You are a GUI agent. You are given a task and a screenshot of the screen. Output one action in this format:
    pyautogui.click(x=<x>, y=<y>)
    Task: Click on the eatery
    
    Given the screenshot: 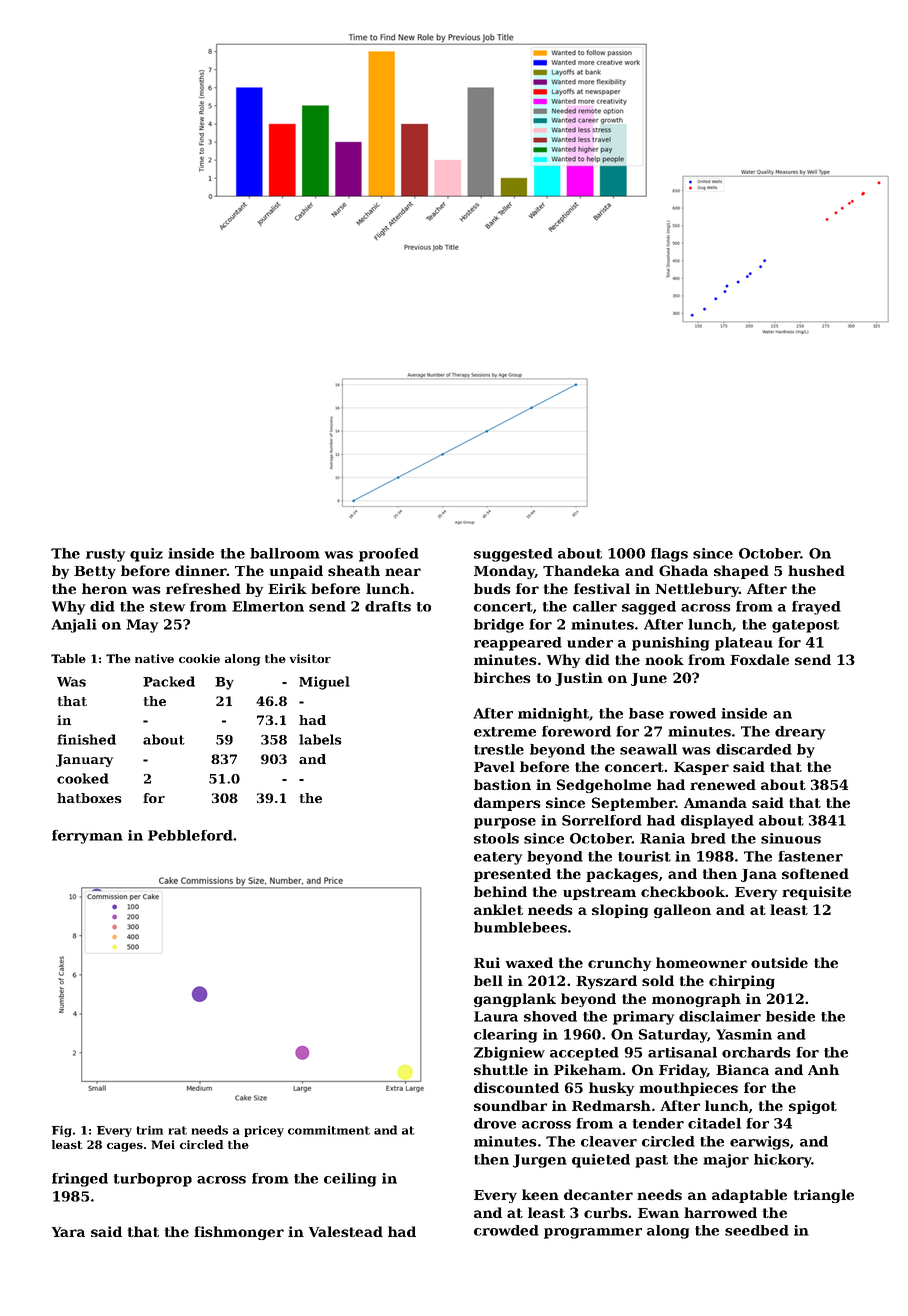 What is the action you would take?
    pyautogui.click(x=498, y=858)
